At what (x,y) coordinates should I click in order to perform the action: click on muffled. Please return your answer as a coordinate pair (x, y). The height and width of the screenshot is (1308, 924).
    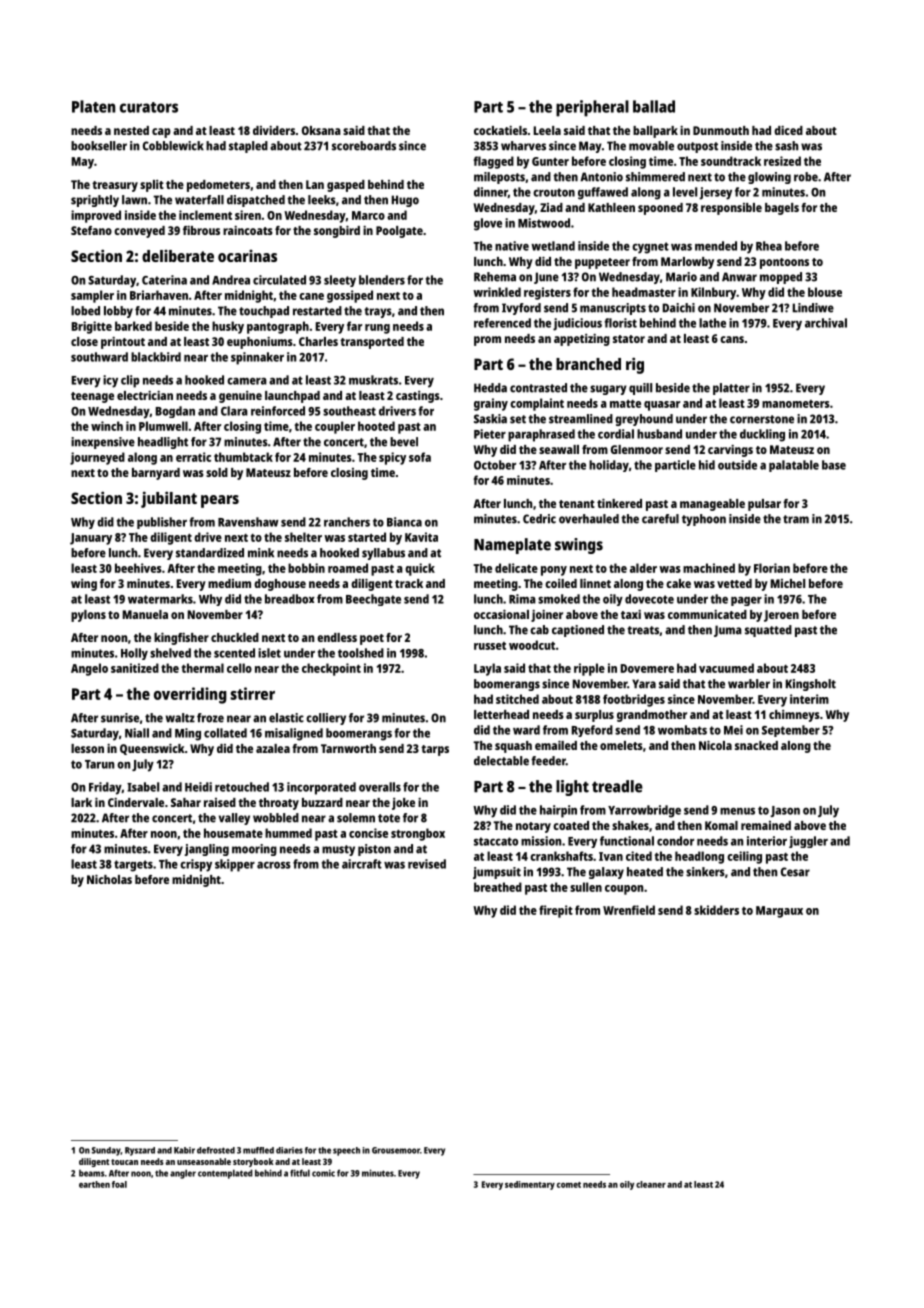
    Looking at the image, I should click on (258, 1150).
